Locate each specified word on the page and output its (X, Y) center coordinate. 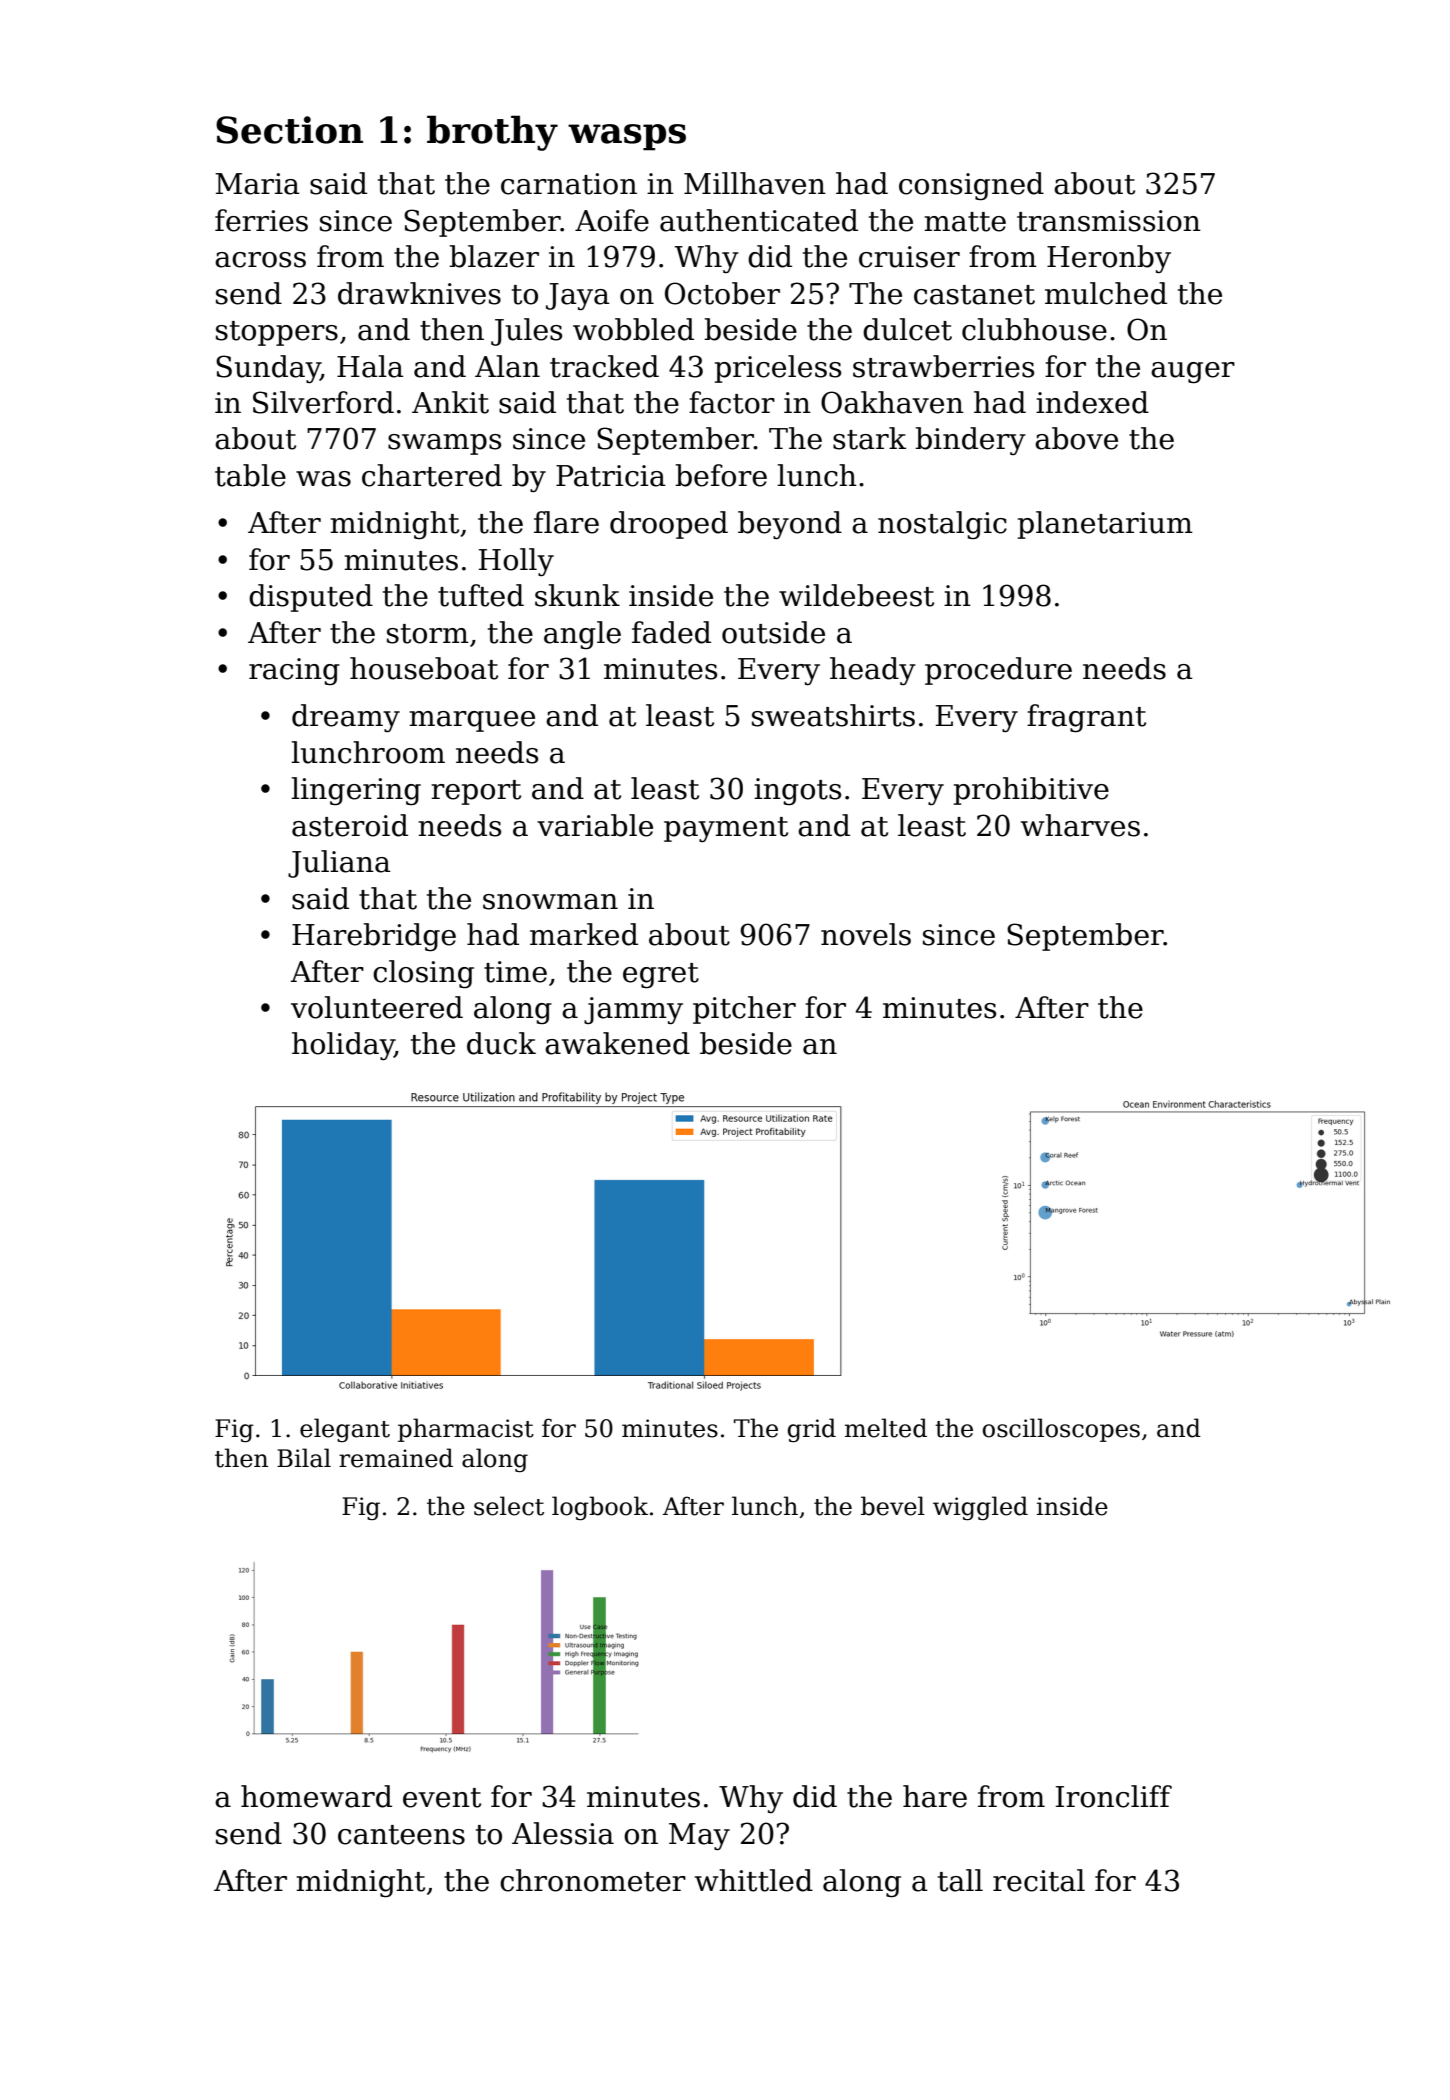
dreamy (346, 718)
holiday (343, 1046)
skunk (577, 595)
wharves (1080, 825)
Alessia (563, 1833)
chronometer (593, 1880)
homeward (316, 1796)
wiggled (980, 1508)
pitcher (744, 1010)
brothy (492, 133)
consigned (971, 186)
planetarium (1105, 525)
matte (965, 222)
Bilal (304, 1458)
